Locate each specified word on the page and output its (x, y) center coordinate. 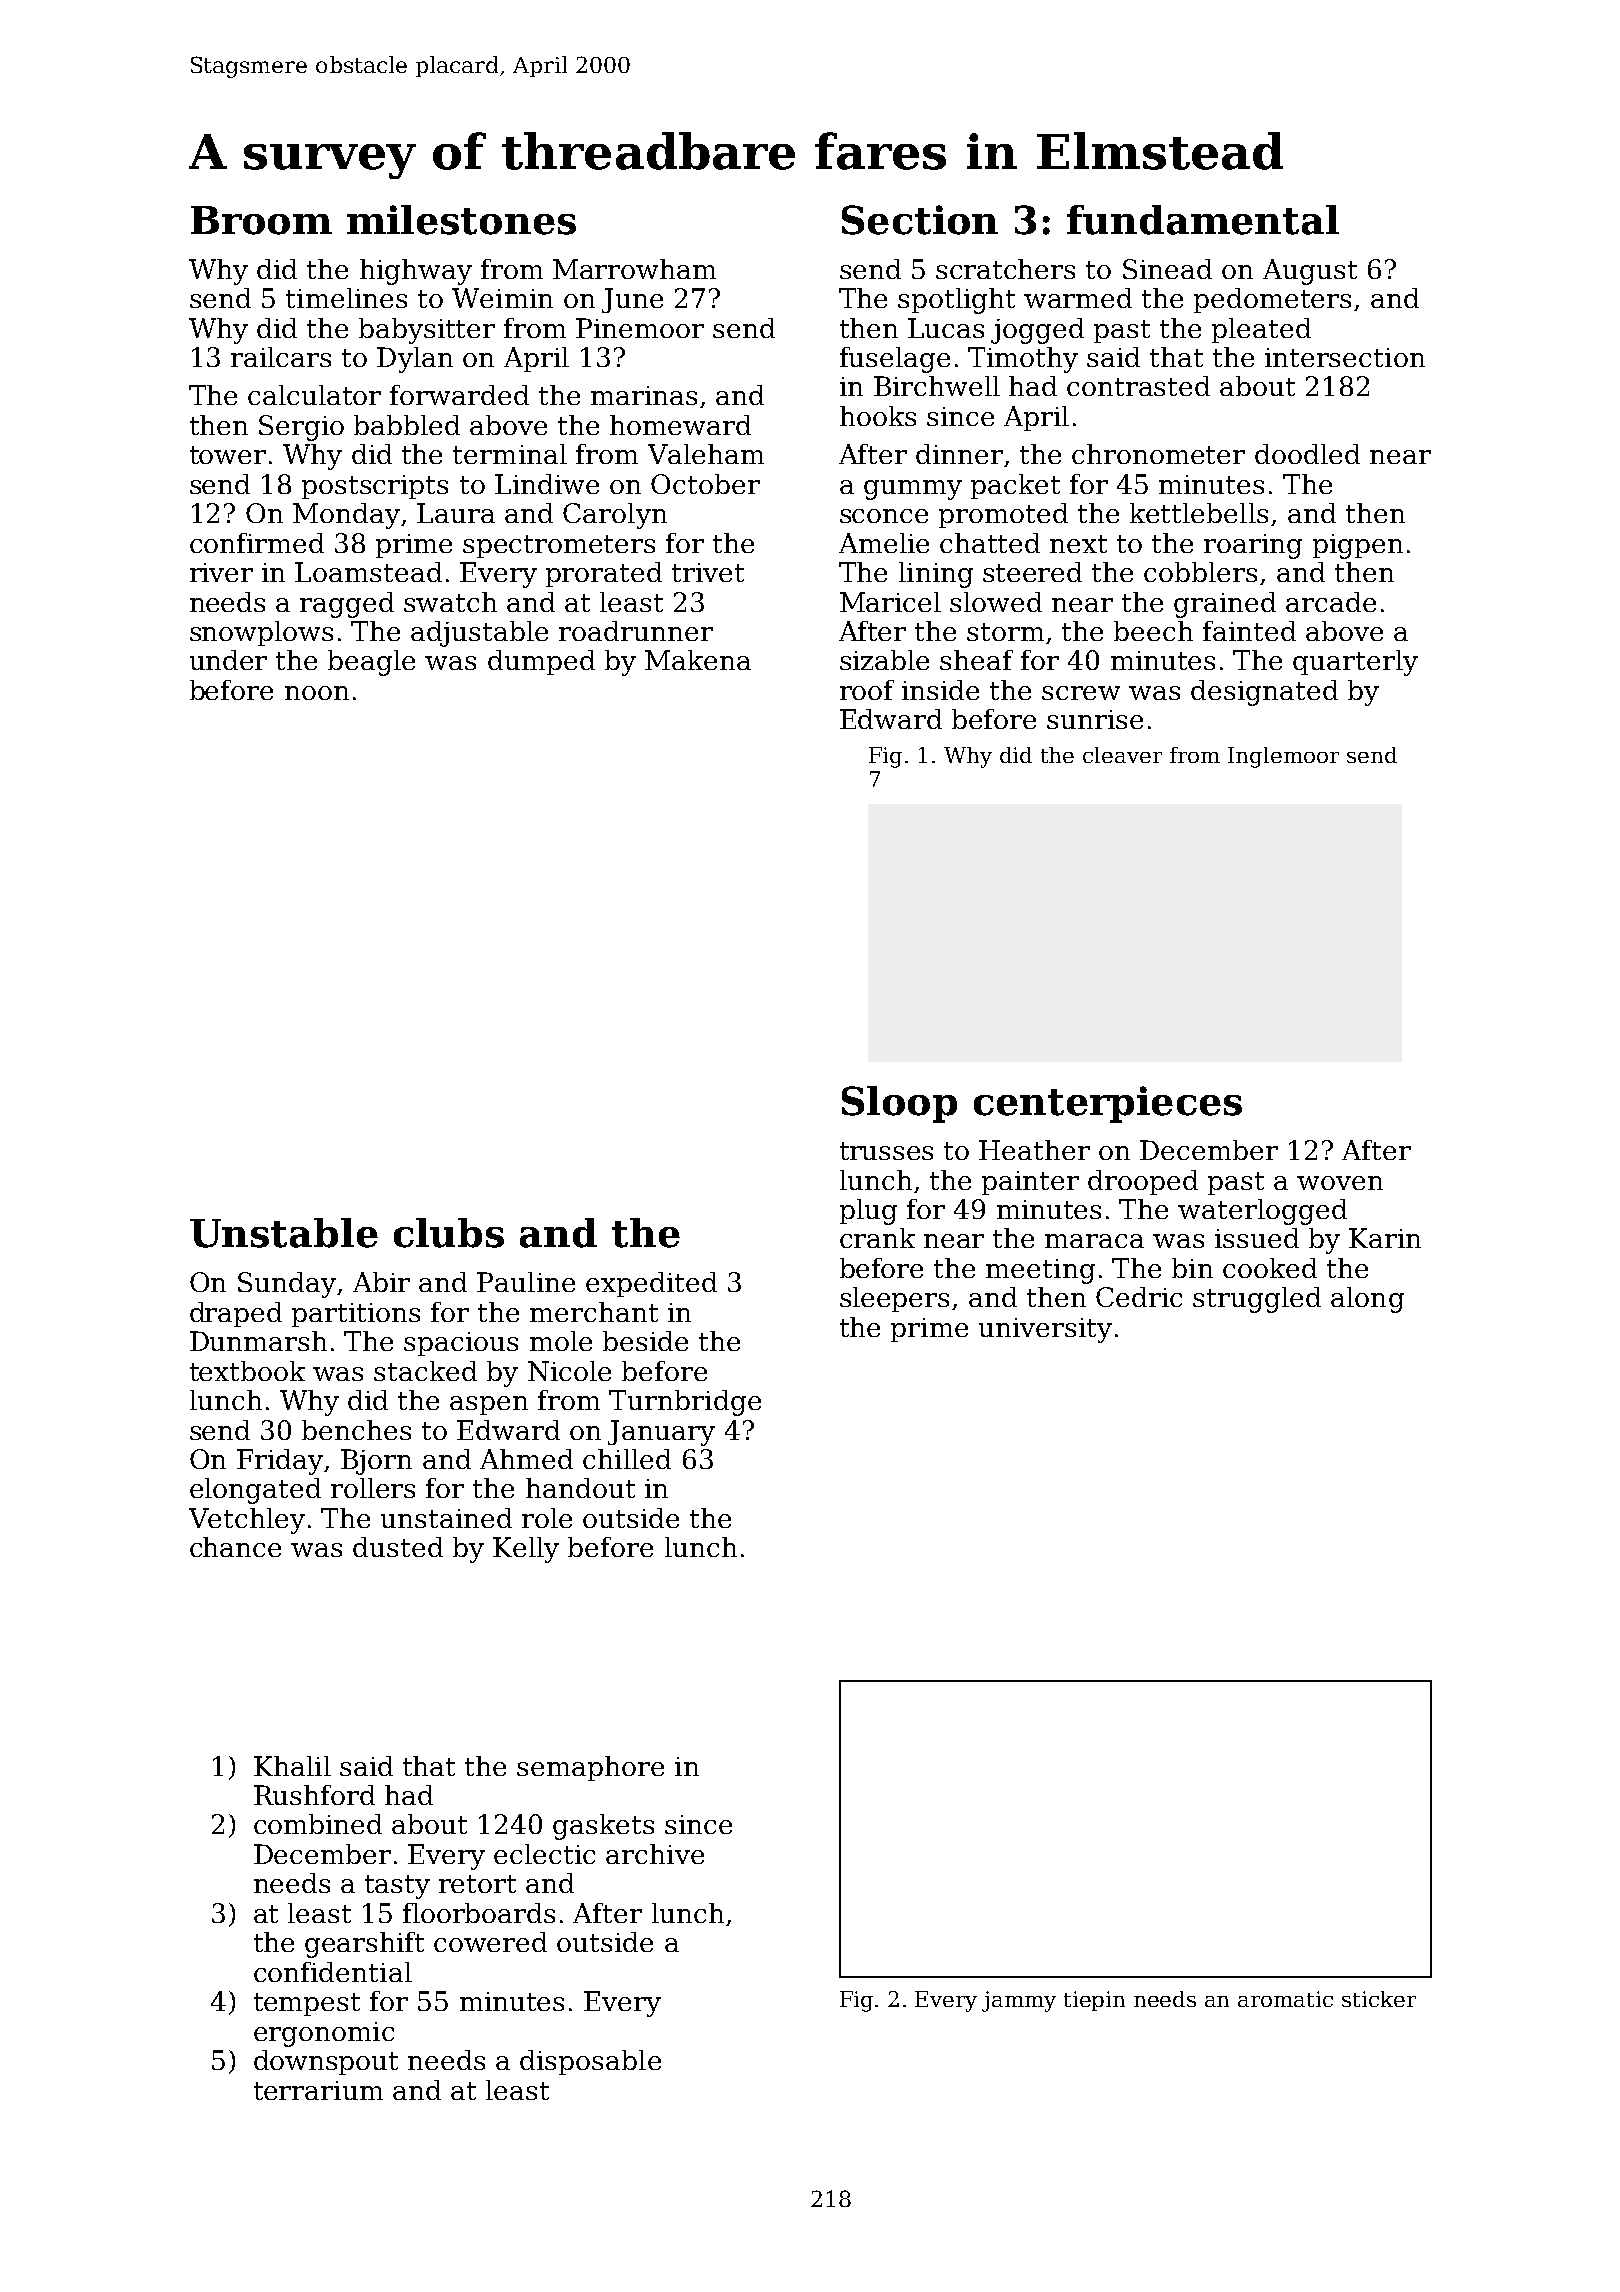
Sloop (899, 1104)
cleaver (1122, 755)
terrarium (318, 2090)
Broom (261, 220)
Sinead (1167, 269)
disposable (590, 2062)
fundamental (1203, 220)
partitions (356, 1315)
